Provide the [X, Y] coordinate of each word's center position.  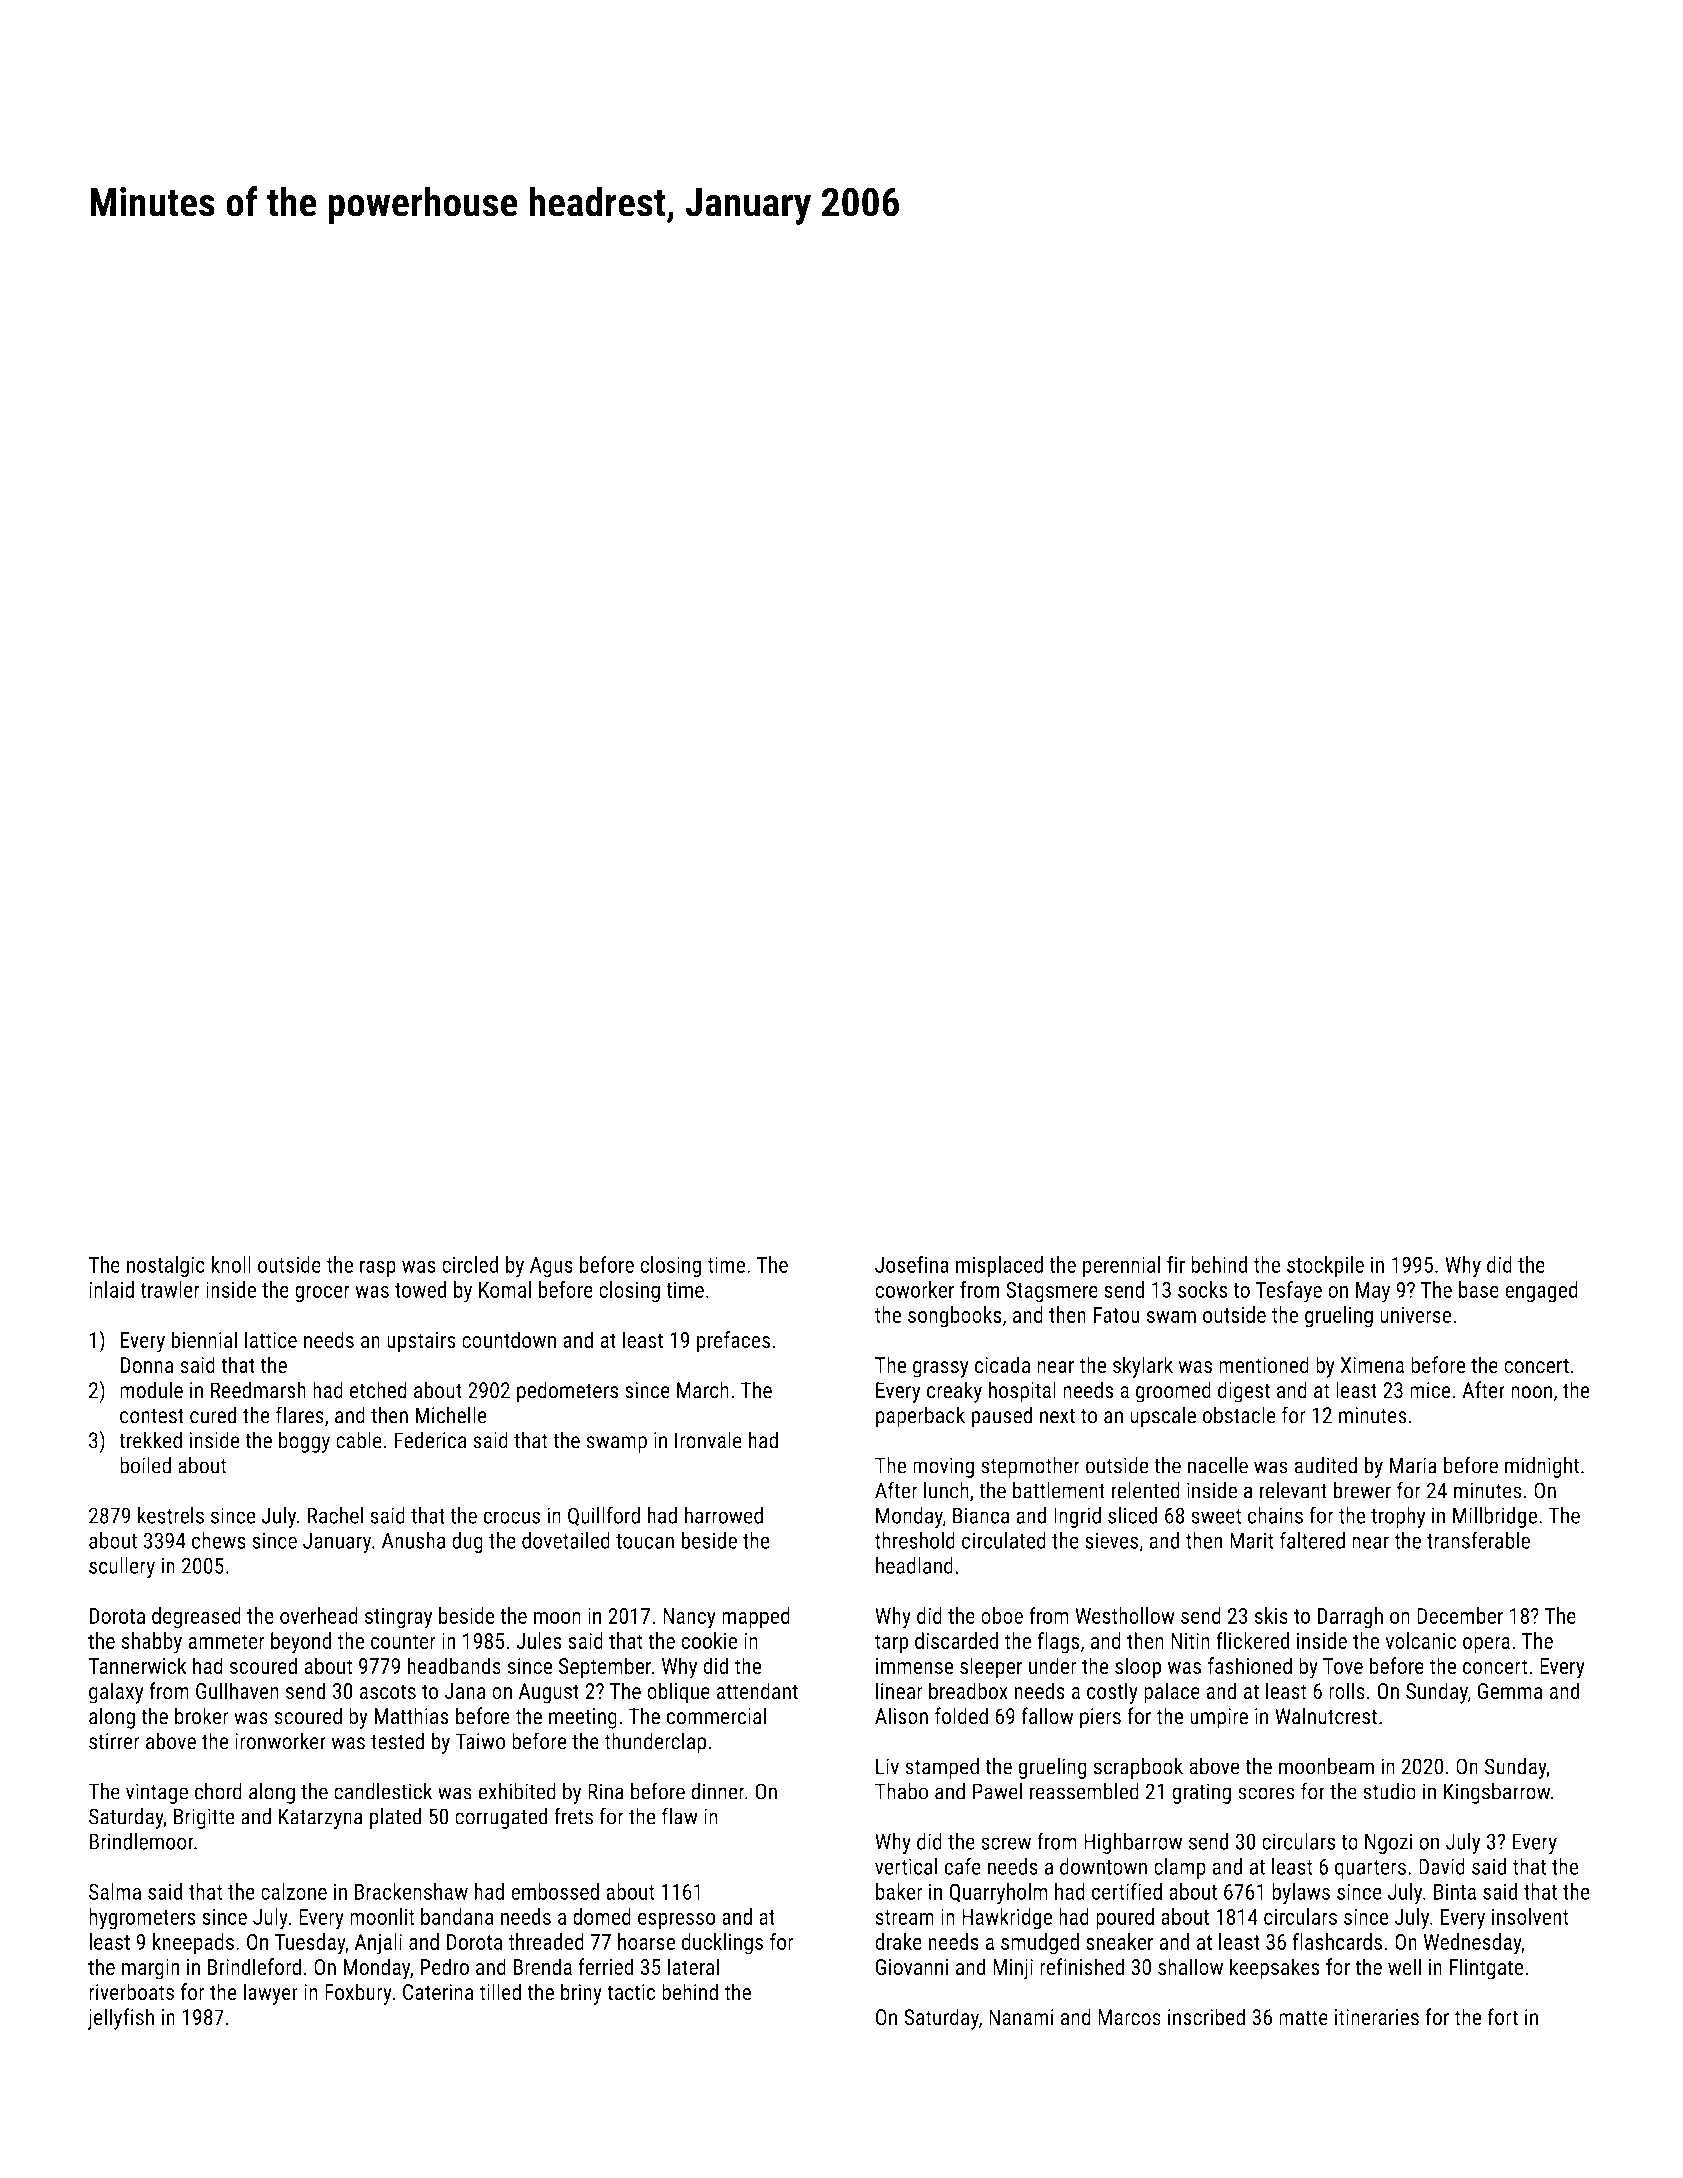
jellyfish [120, 2019]
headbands [454, 1665]
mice [1430, 1390]
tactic [631, 1992]
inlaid [111, 1289]
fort [1502, 2017]
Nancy [689, 1618]
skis [1271, 1615]
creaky [954, 1392]
